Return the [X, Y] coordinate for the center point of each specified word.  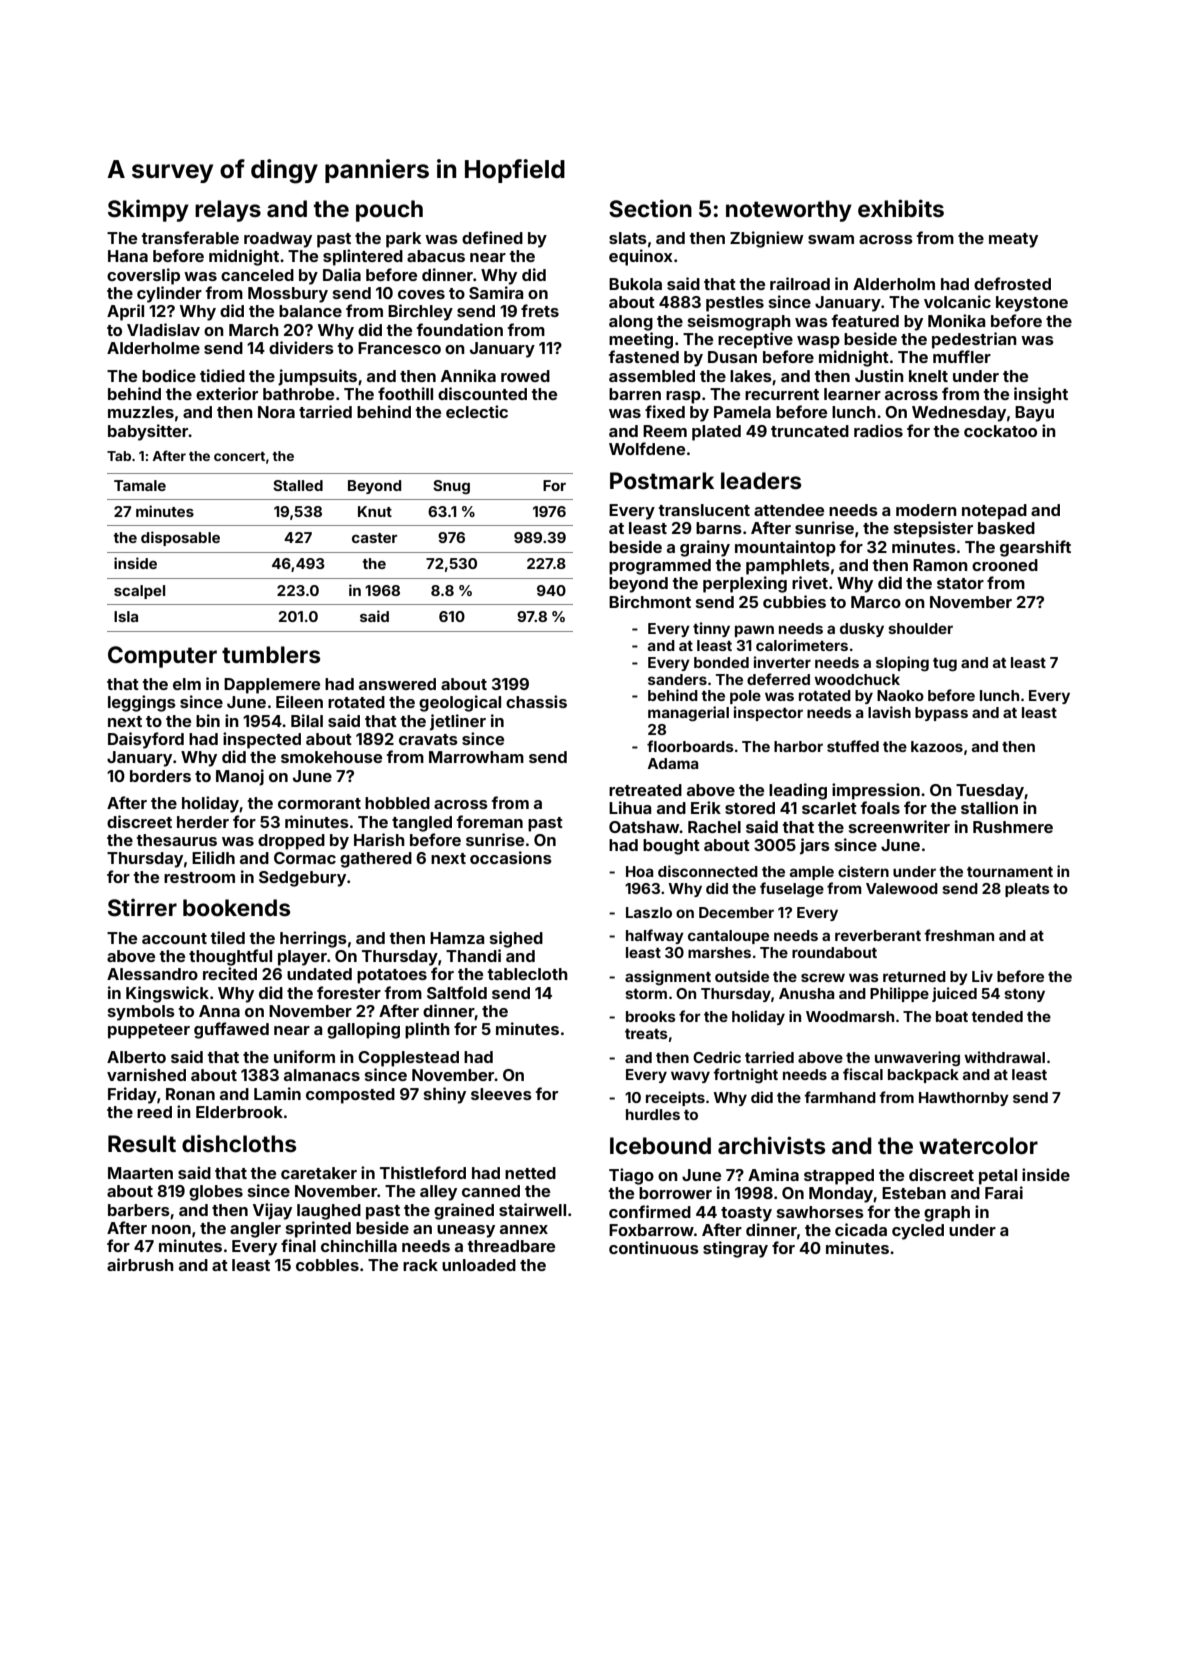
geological [460, 703]
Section [650, 208]
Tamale [140, 485]
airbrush [140, 1264]
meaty [1013, 240]
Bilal [307, 720]
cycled [918, 1232]
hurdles [653, 1114]
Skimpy [148, 210]
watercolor [978, 1146]
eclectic [477, 411]
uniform [304, 1056]
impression [876, 791]
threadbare [511, 1246]
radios [878, 430]
